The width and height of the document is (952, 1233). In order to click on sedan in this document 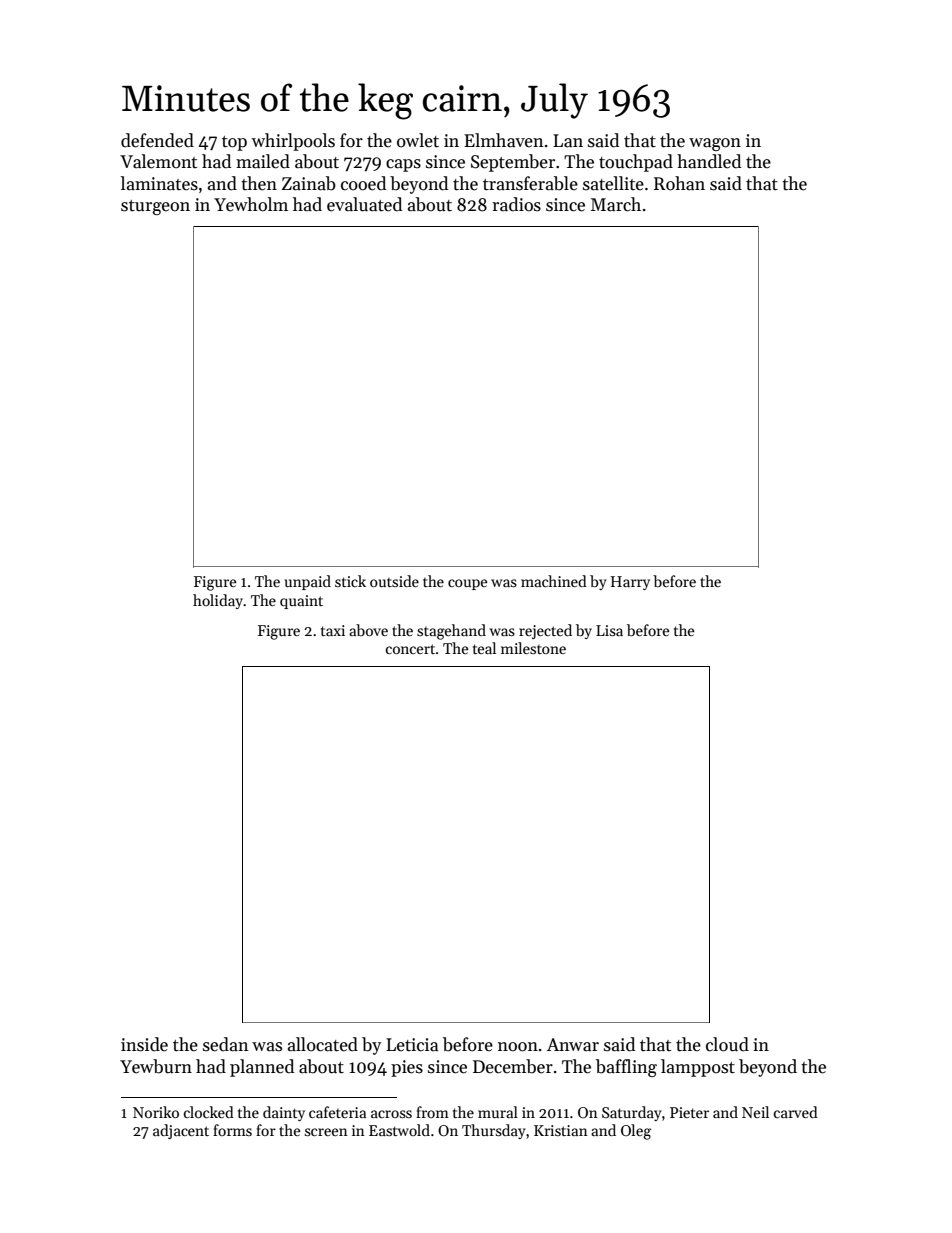, I will do `click(226, 1044)`.
